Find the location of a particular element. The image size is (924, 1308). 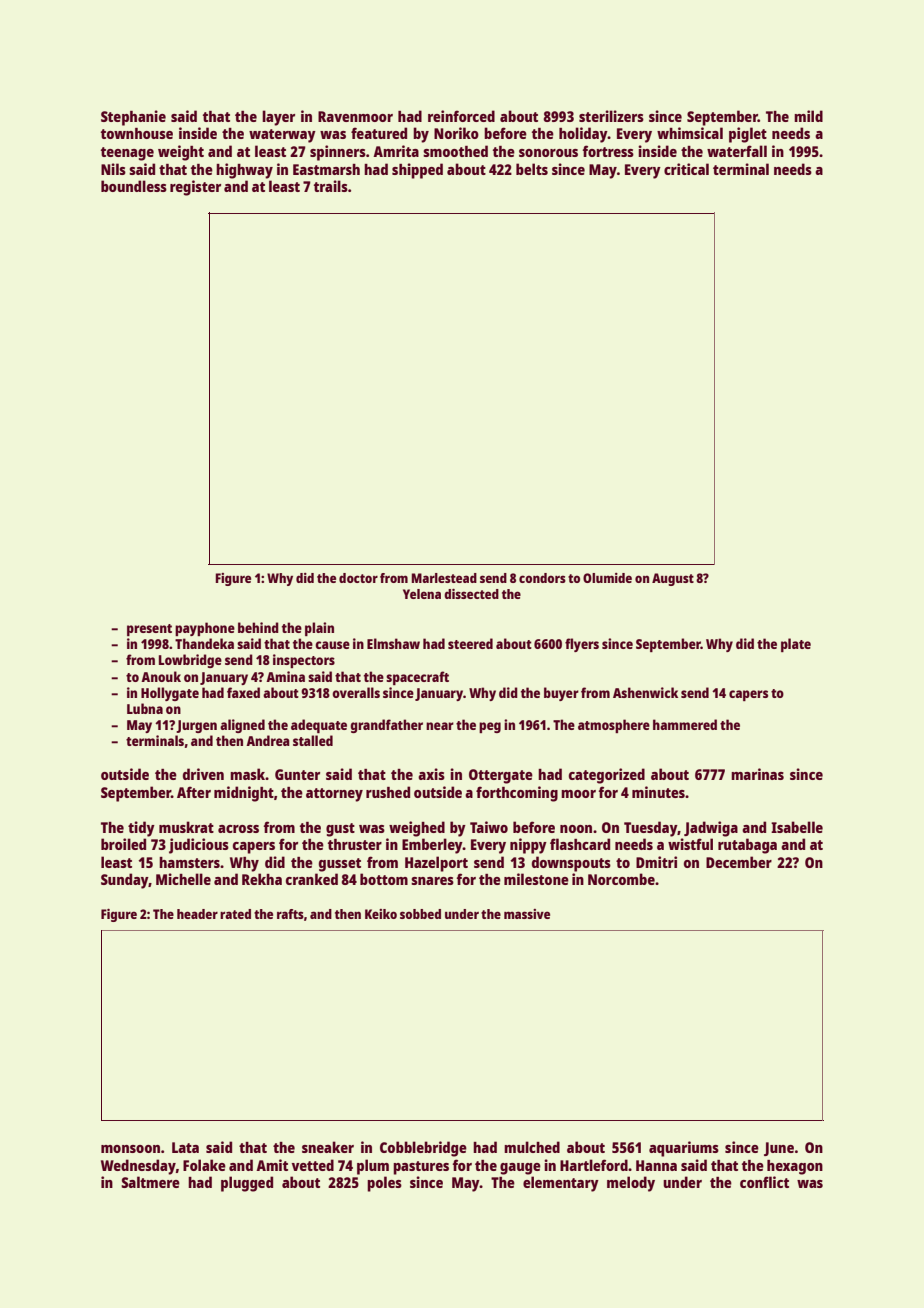

atmosphere is located at coordinates (614, 726).
